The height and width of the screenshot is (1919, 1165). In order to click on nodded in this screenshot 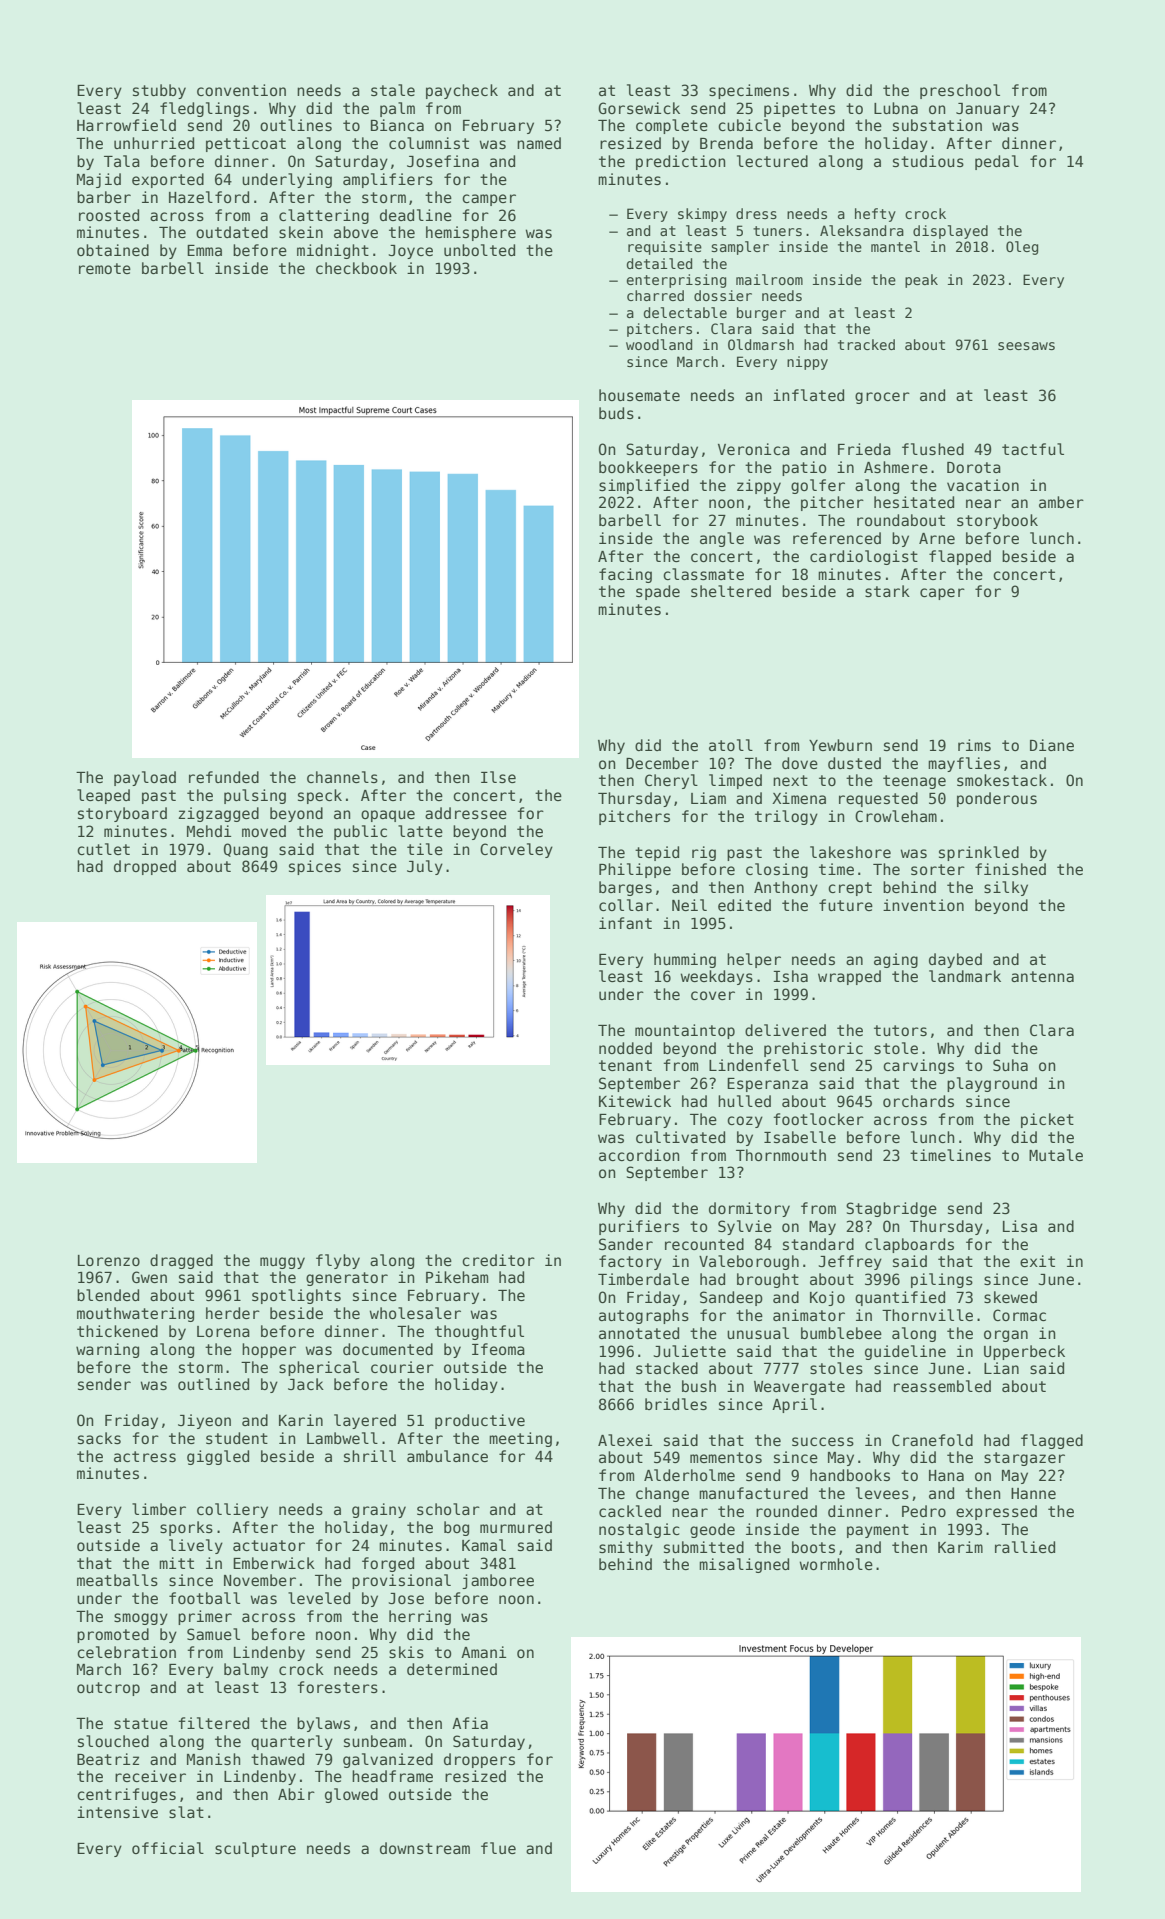, I will do `click(625, 1048)`.
